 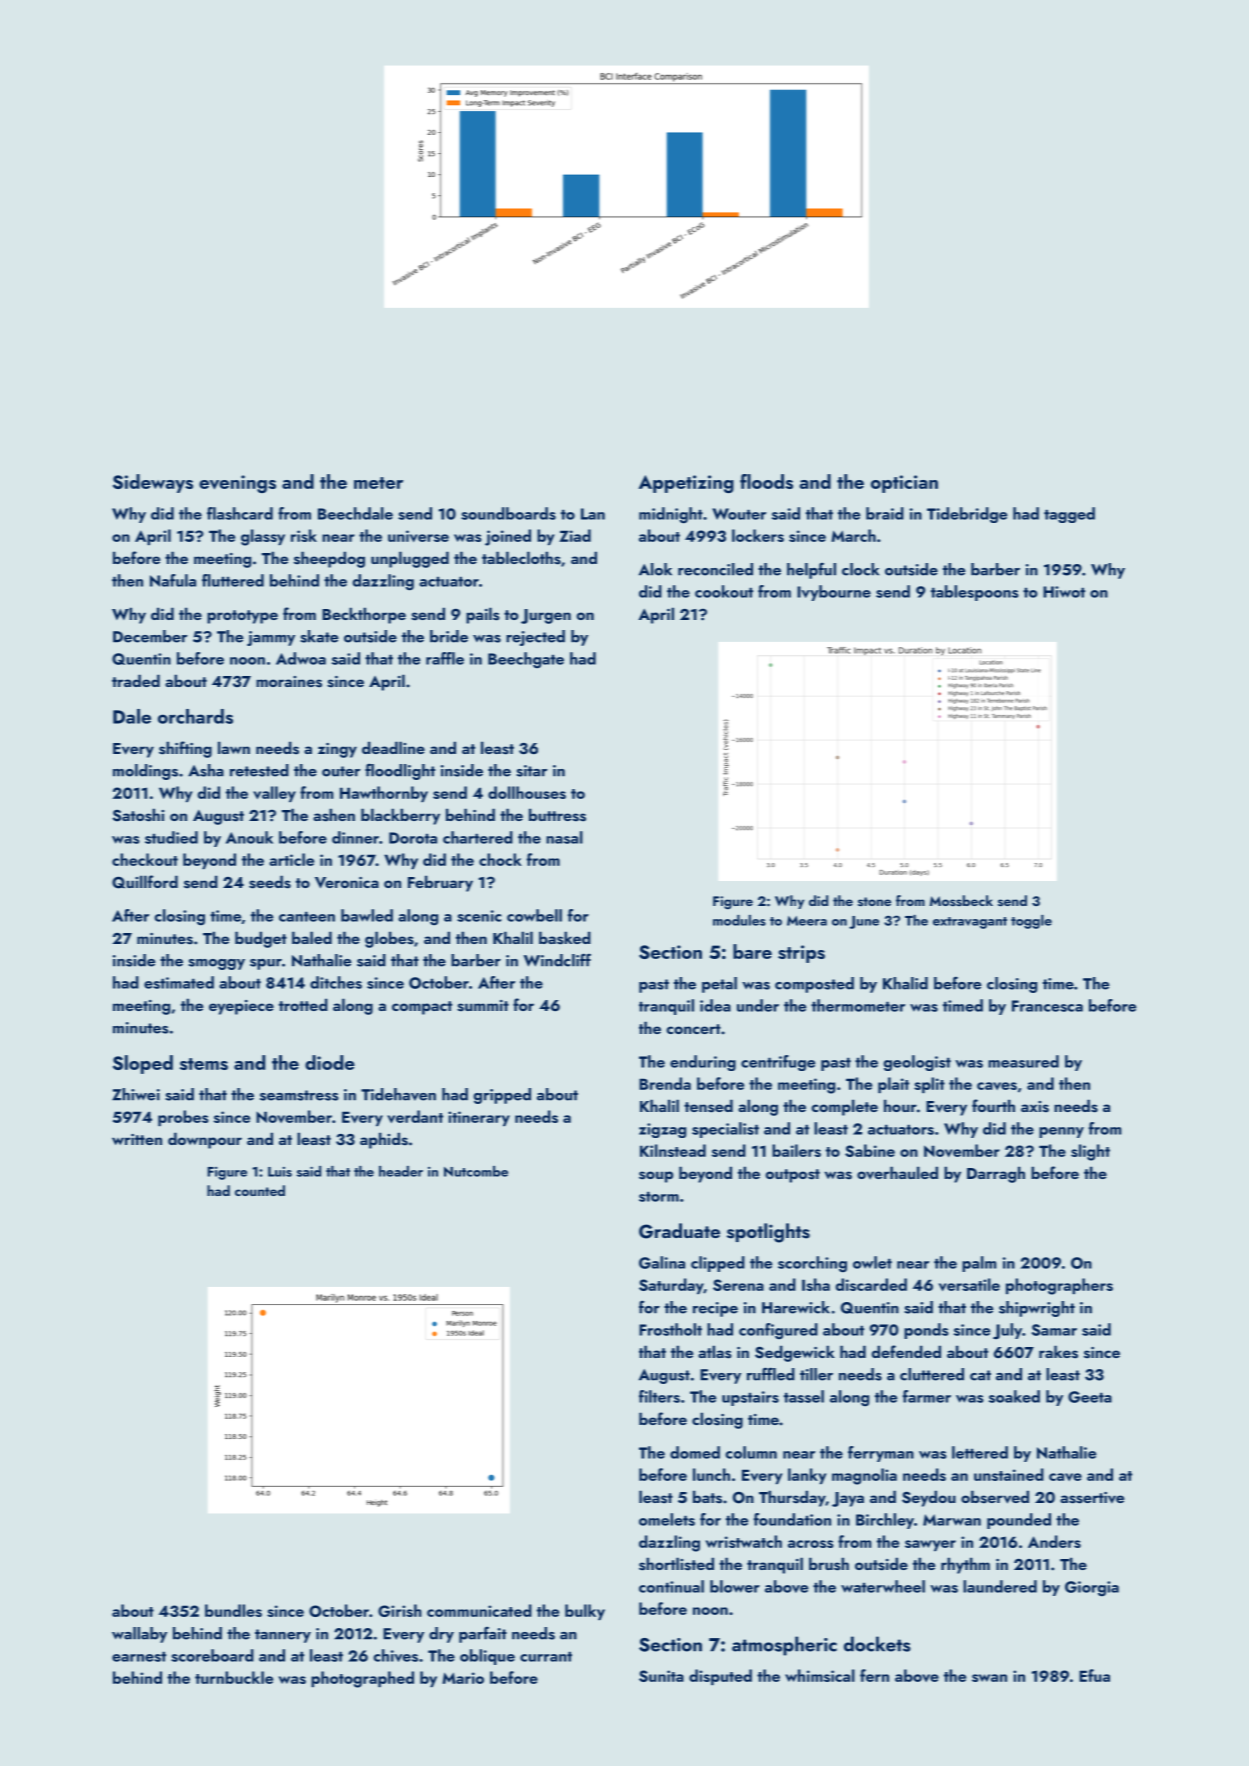 What do you see at coordinates (715, 569) in the screenshot?
I see `reconciled` at bounding box center [715, 569].
